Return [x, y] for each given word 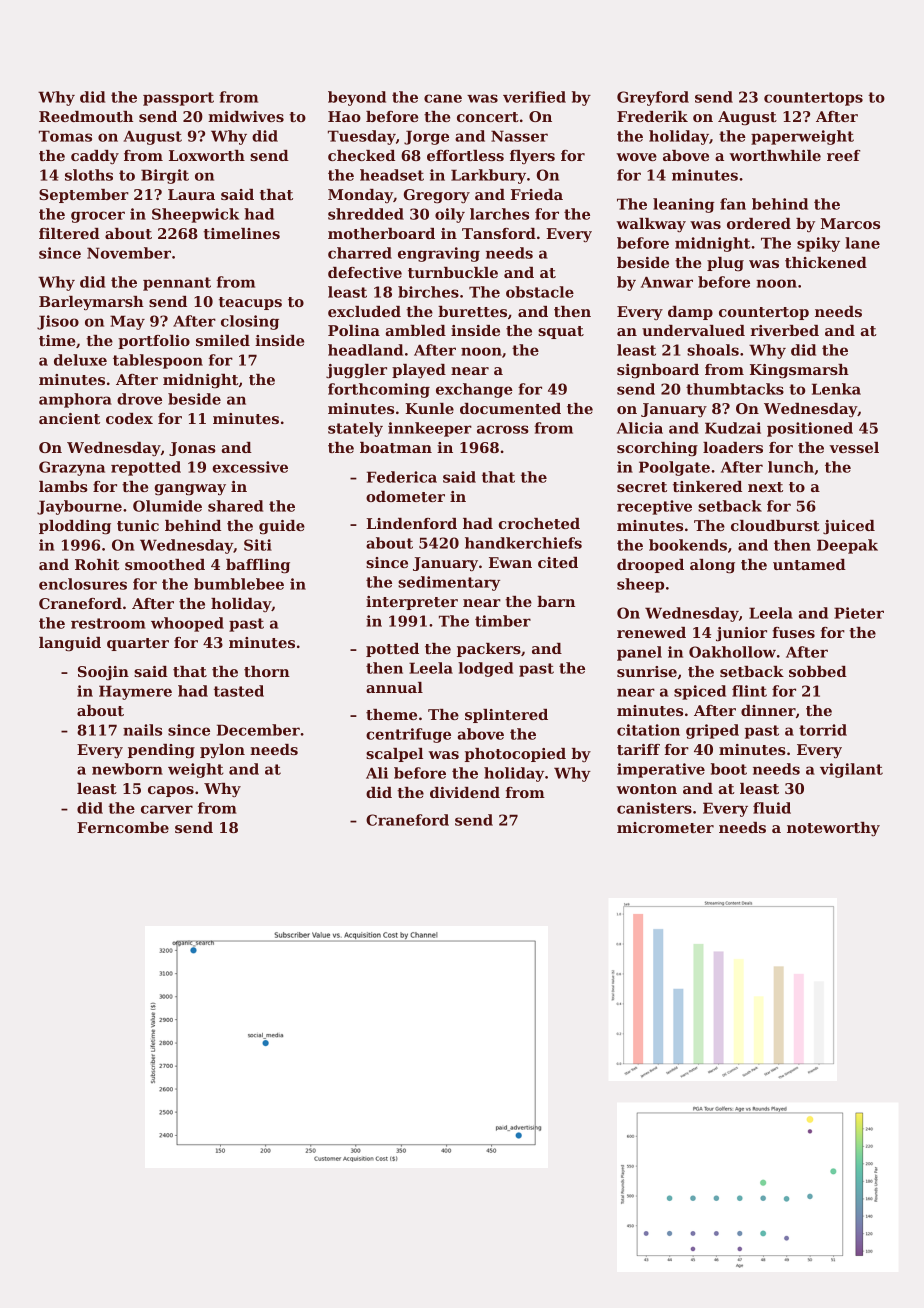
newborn [127, 769]
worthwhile [775, 155]
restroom [108, 623]
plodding [75, 527]
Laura [191, 194]
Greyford [653, 98]
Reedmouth [86, 116]
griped [712, 731]
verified [534, 97]
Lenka [836, 389]
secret [642, 487]
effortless [465, 155]
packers [489, 650]
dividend [465, 792]
